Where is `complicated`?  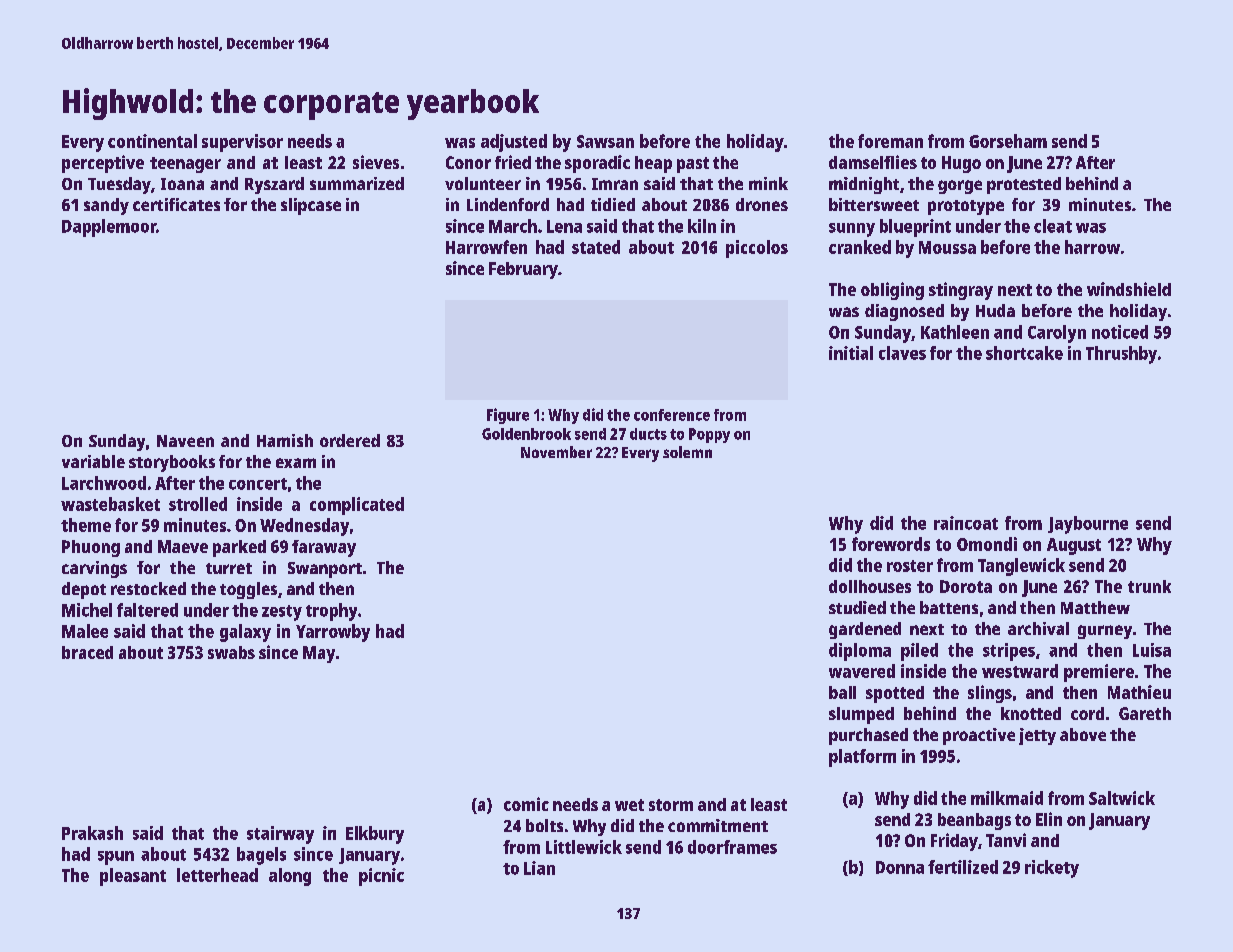
complicated is located at coordinates (357, 506).
